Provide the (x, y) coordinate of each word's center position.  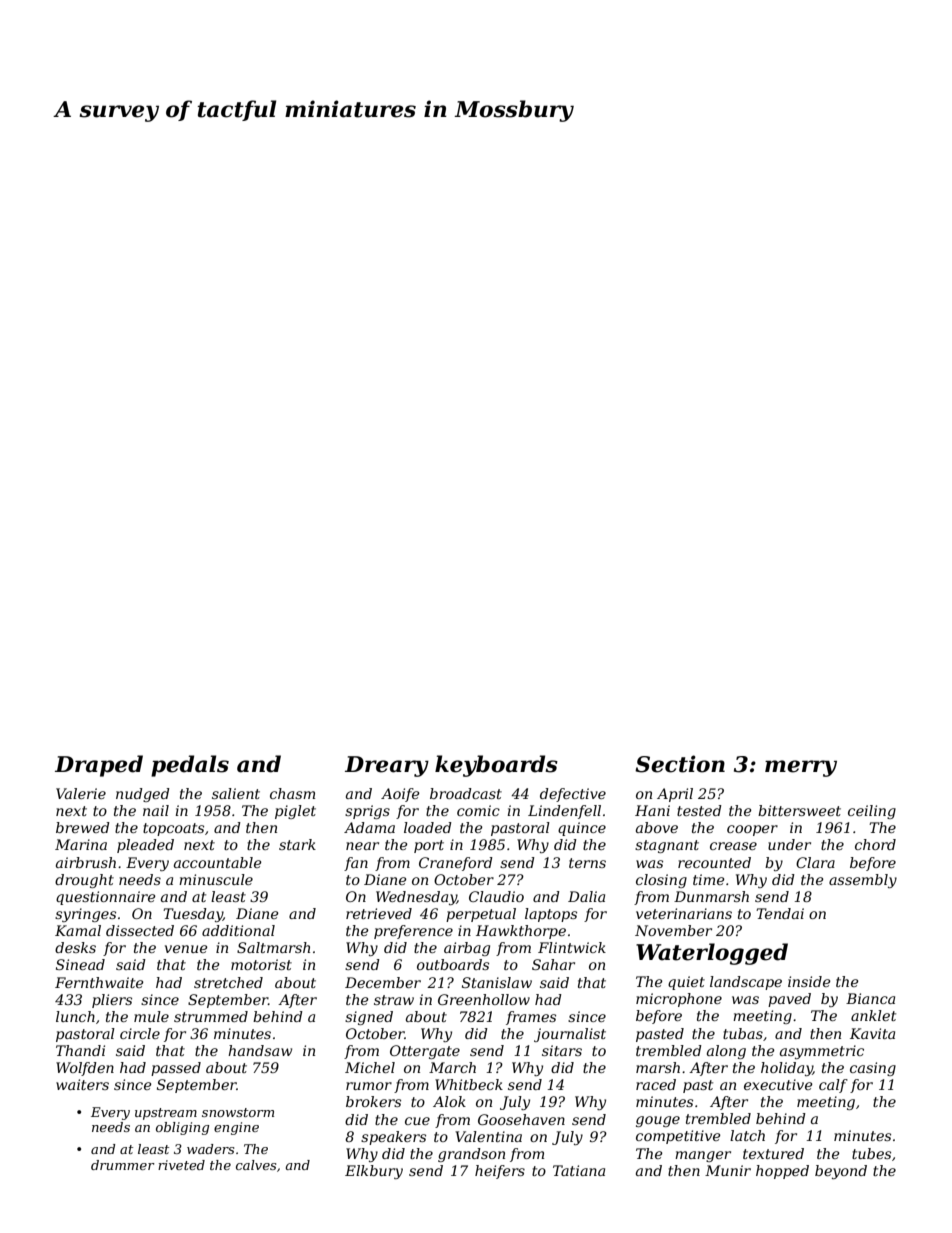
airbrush (86, 862)
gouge (658, 1121)
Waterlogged (712, 954)
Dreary (387, 766)
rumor (369, 1086)
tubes (871, 1153)
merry (801, 768)
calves (256, 1165)
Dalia (586, 896)
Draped (99, 766)
